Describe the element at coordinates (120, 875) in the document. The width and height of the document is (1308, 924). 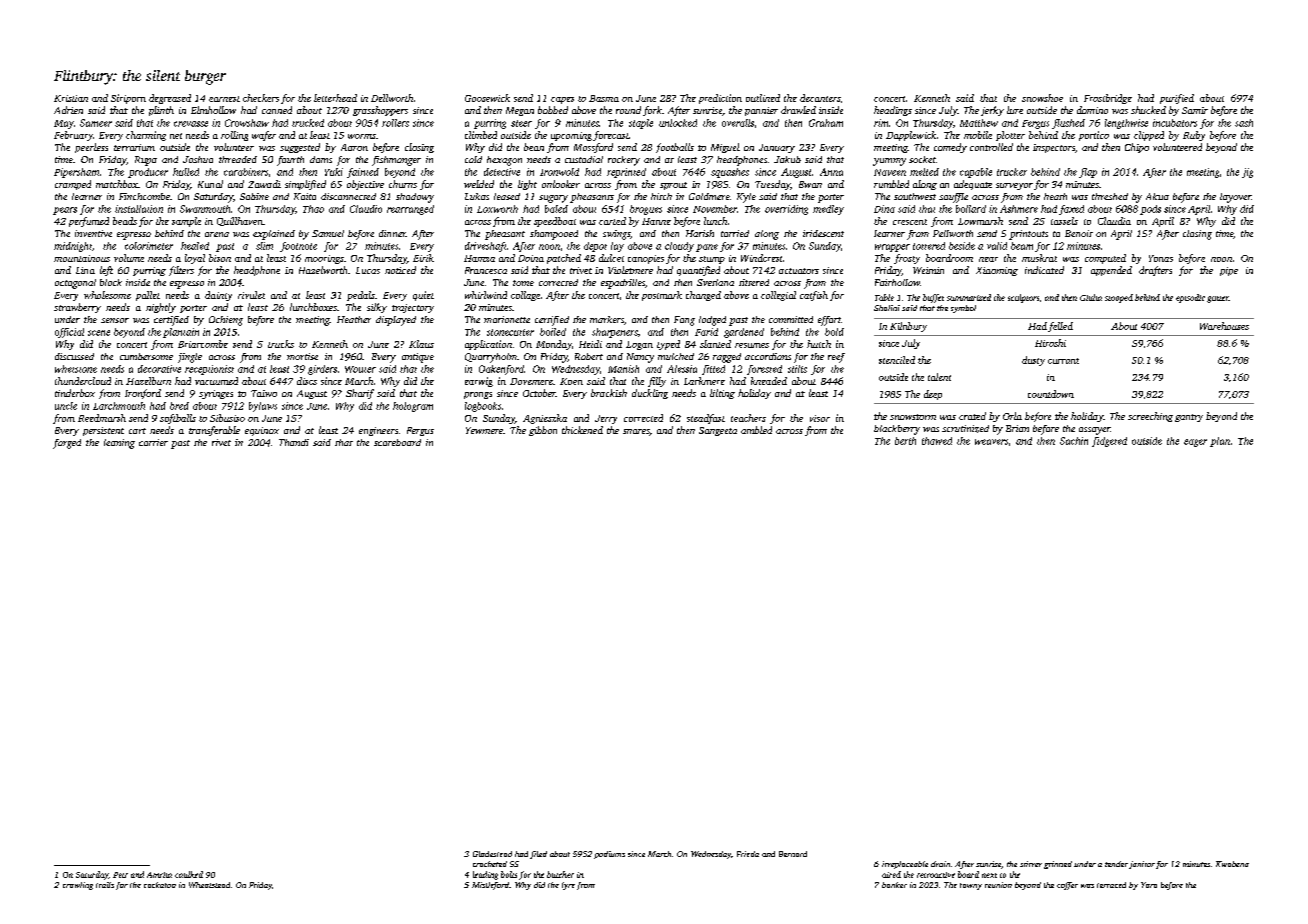
I see `Petr` at that location.
